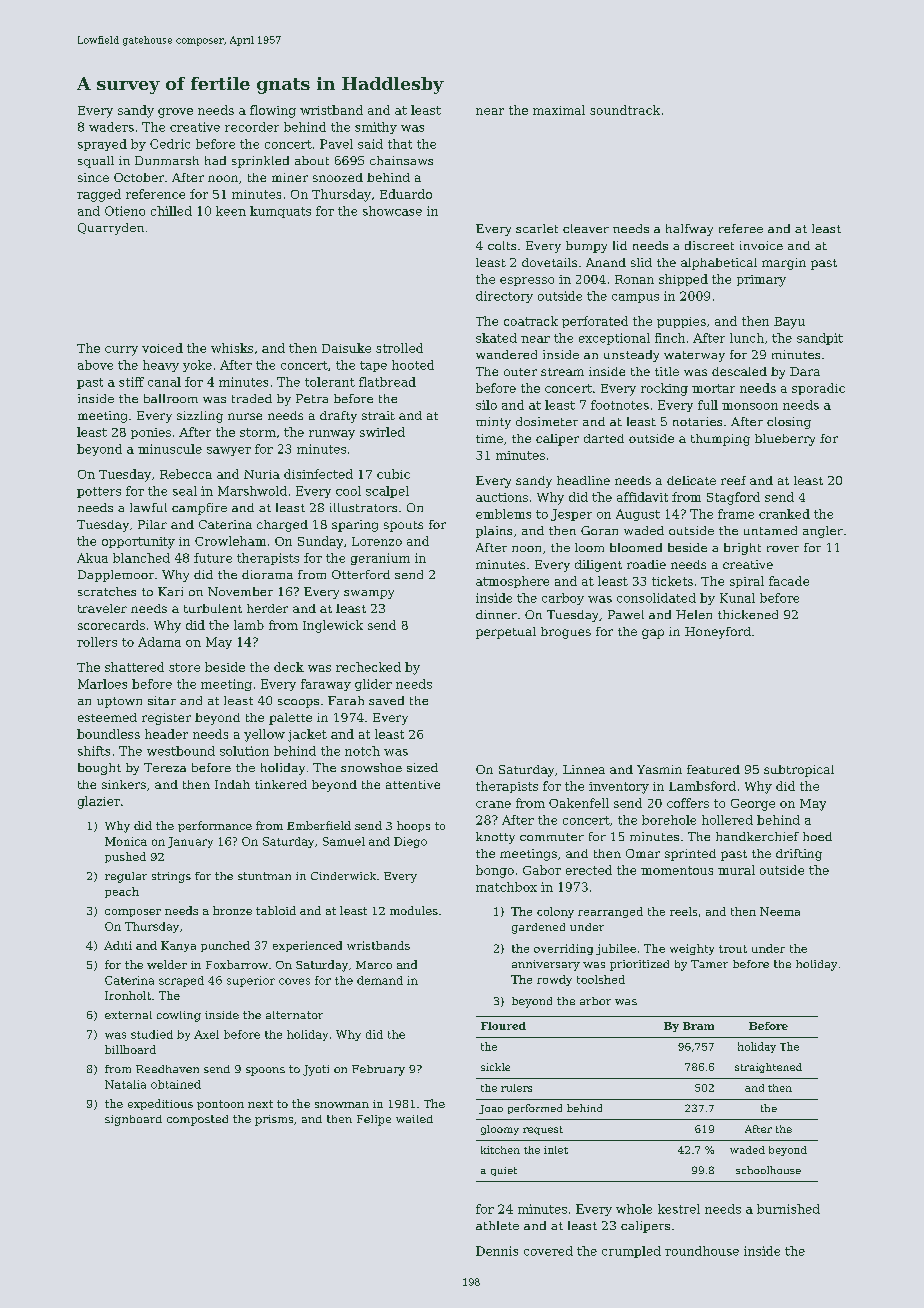  What do you see at coordinates (788, 1209) in the screenshot?
I see `burnished` at bounding box center [788, 1209].
